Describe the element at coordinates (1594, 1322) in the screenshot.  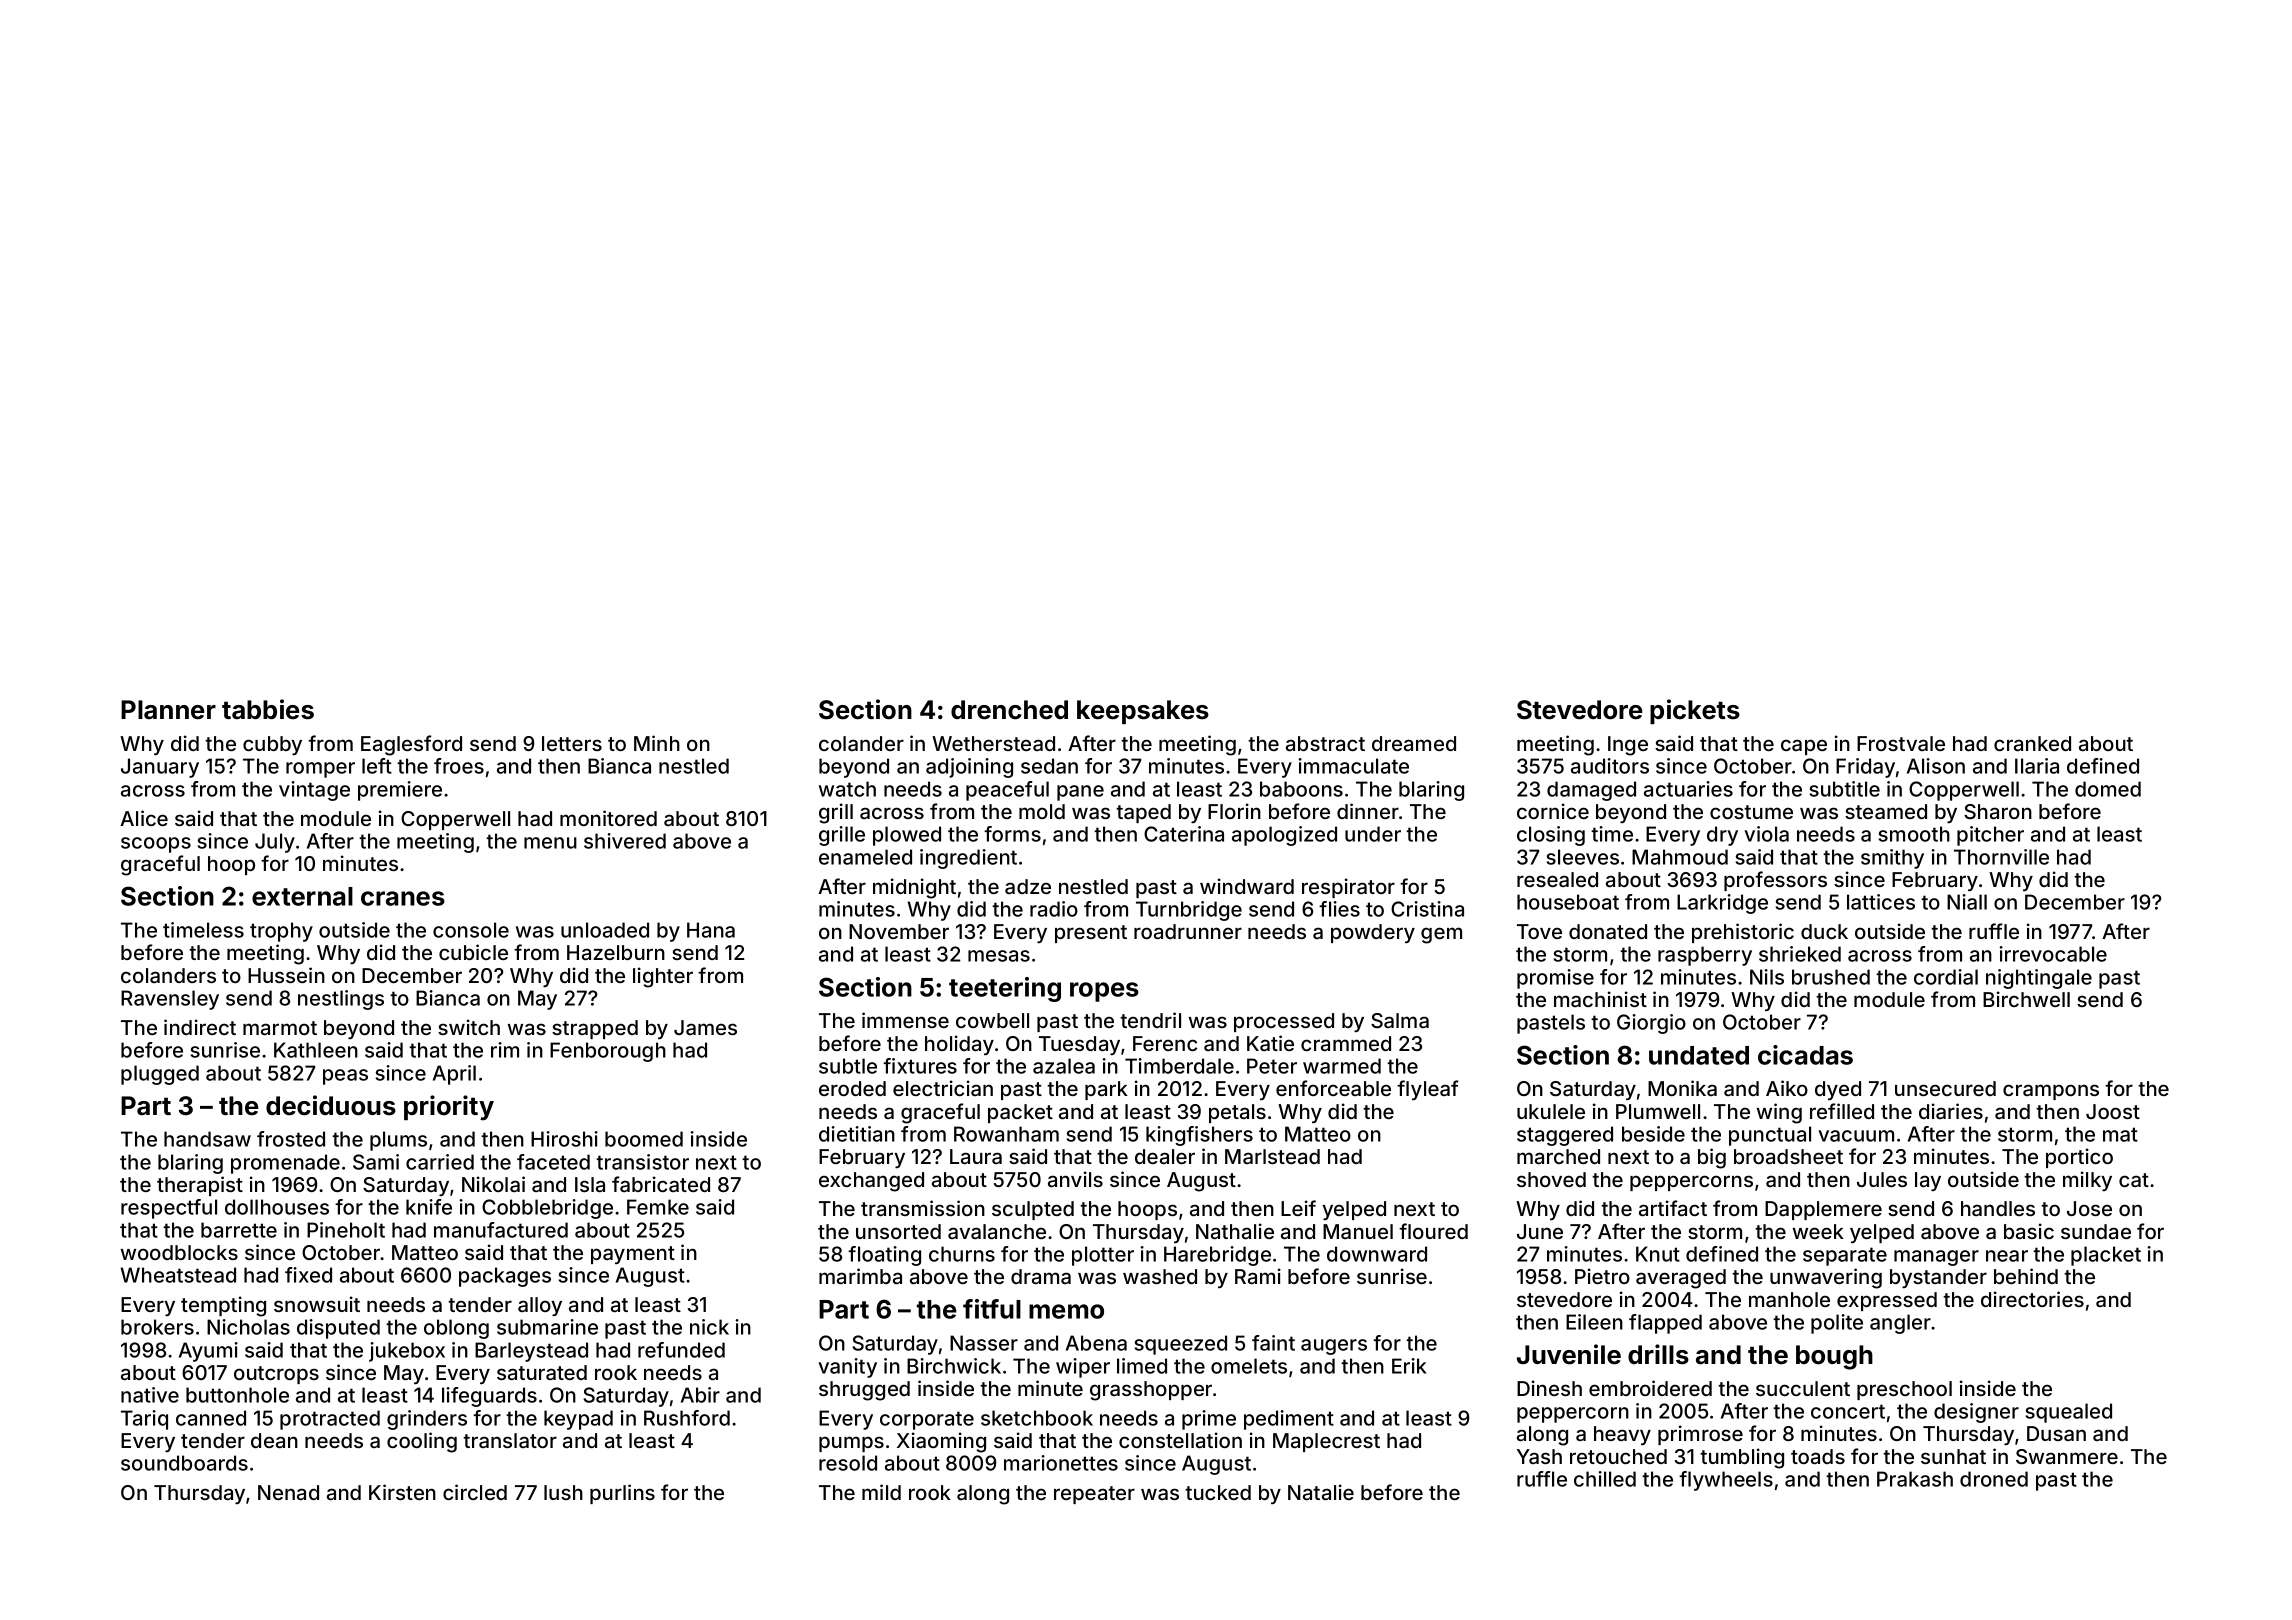
I see `Eileen` at that location.
